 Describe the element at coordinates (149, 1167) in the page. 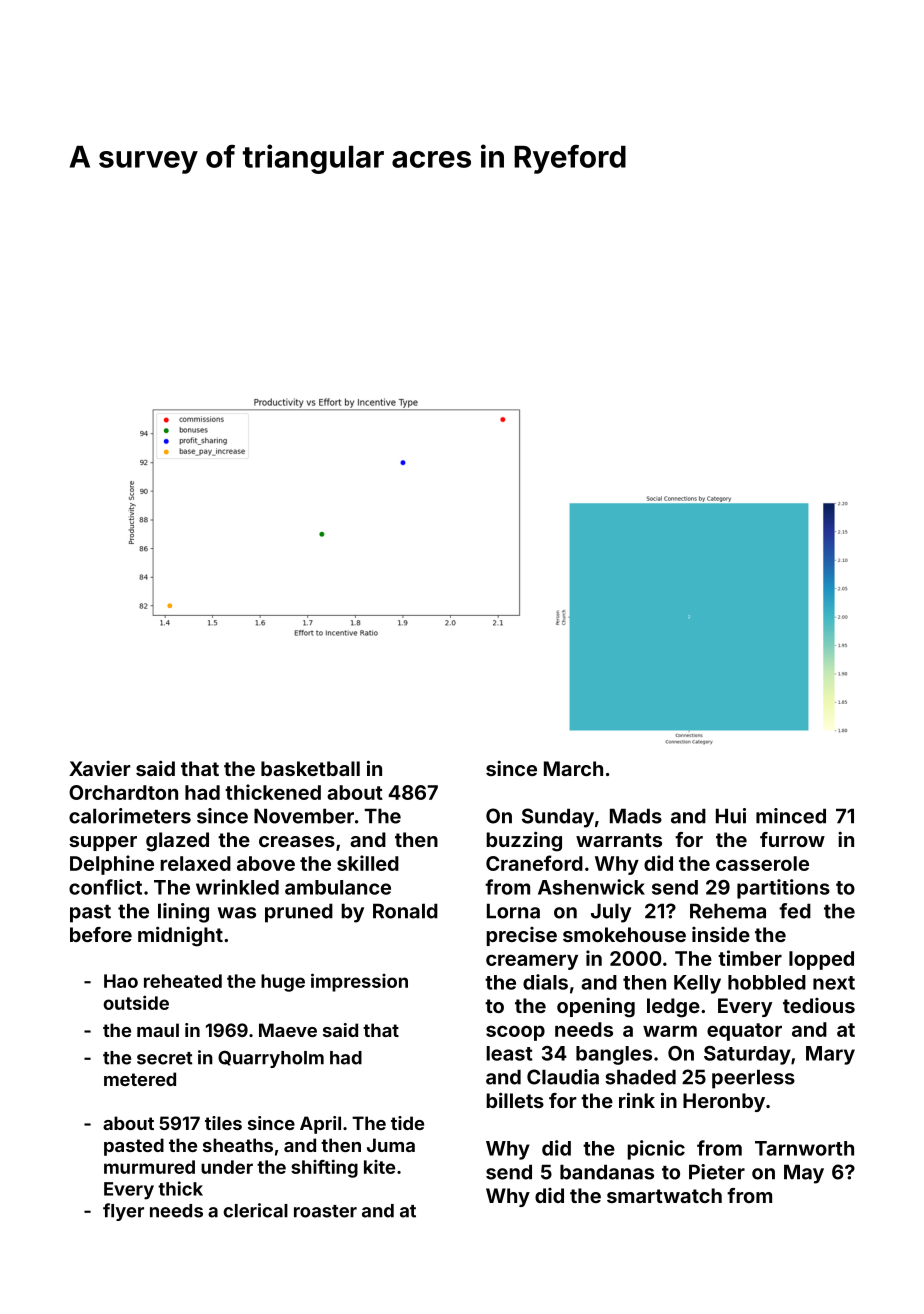

I see `murmured` at that location.
